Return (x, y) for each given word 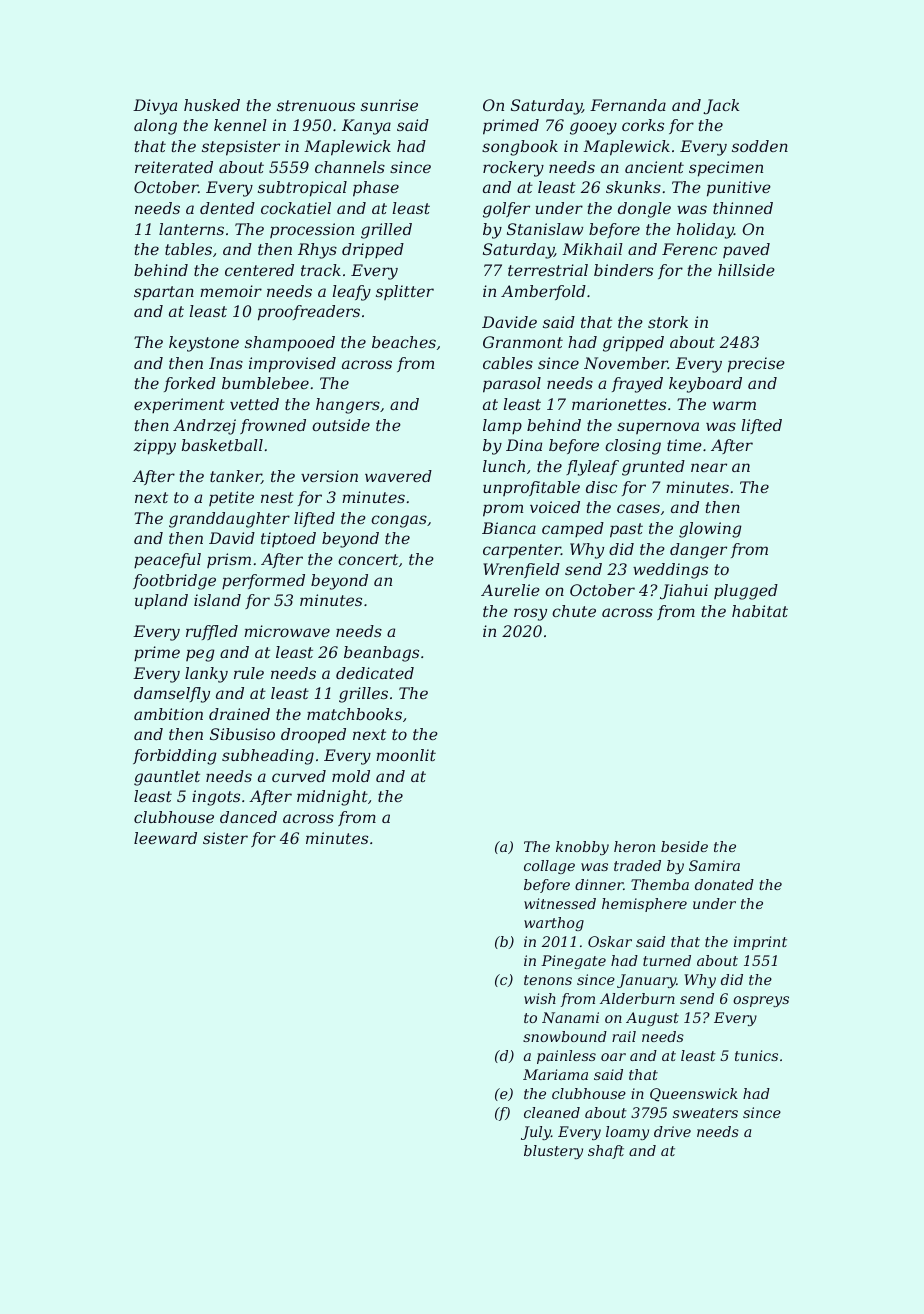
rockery (513, 169)
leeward (165, 838)
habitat (760, 611)
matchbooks (354, 714)
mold (351, 776)
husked (212, 105)
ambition (168, 714)
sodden (760, 146)
